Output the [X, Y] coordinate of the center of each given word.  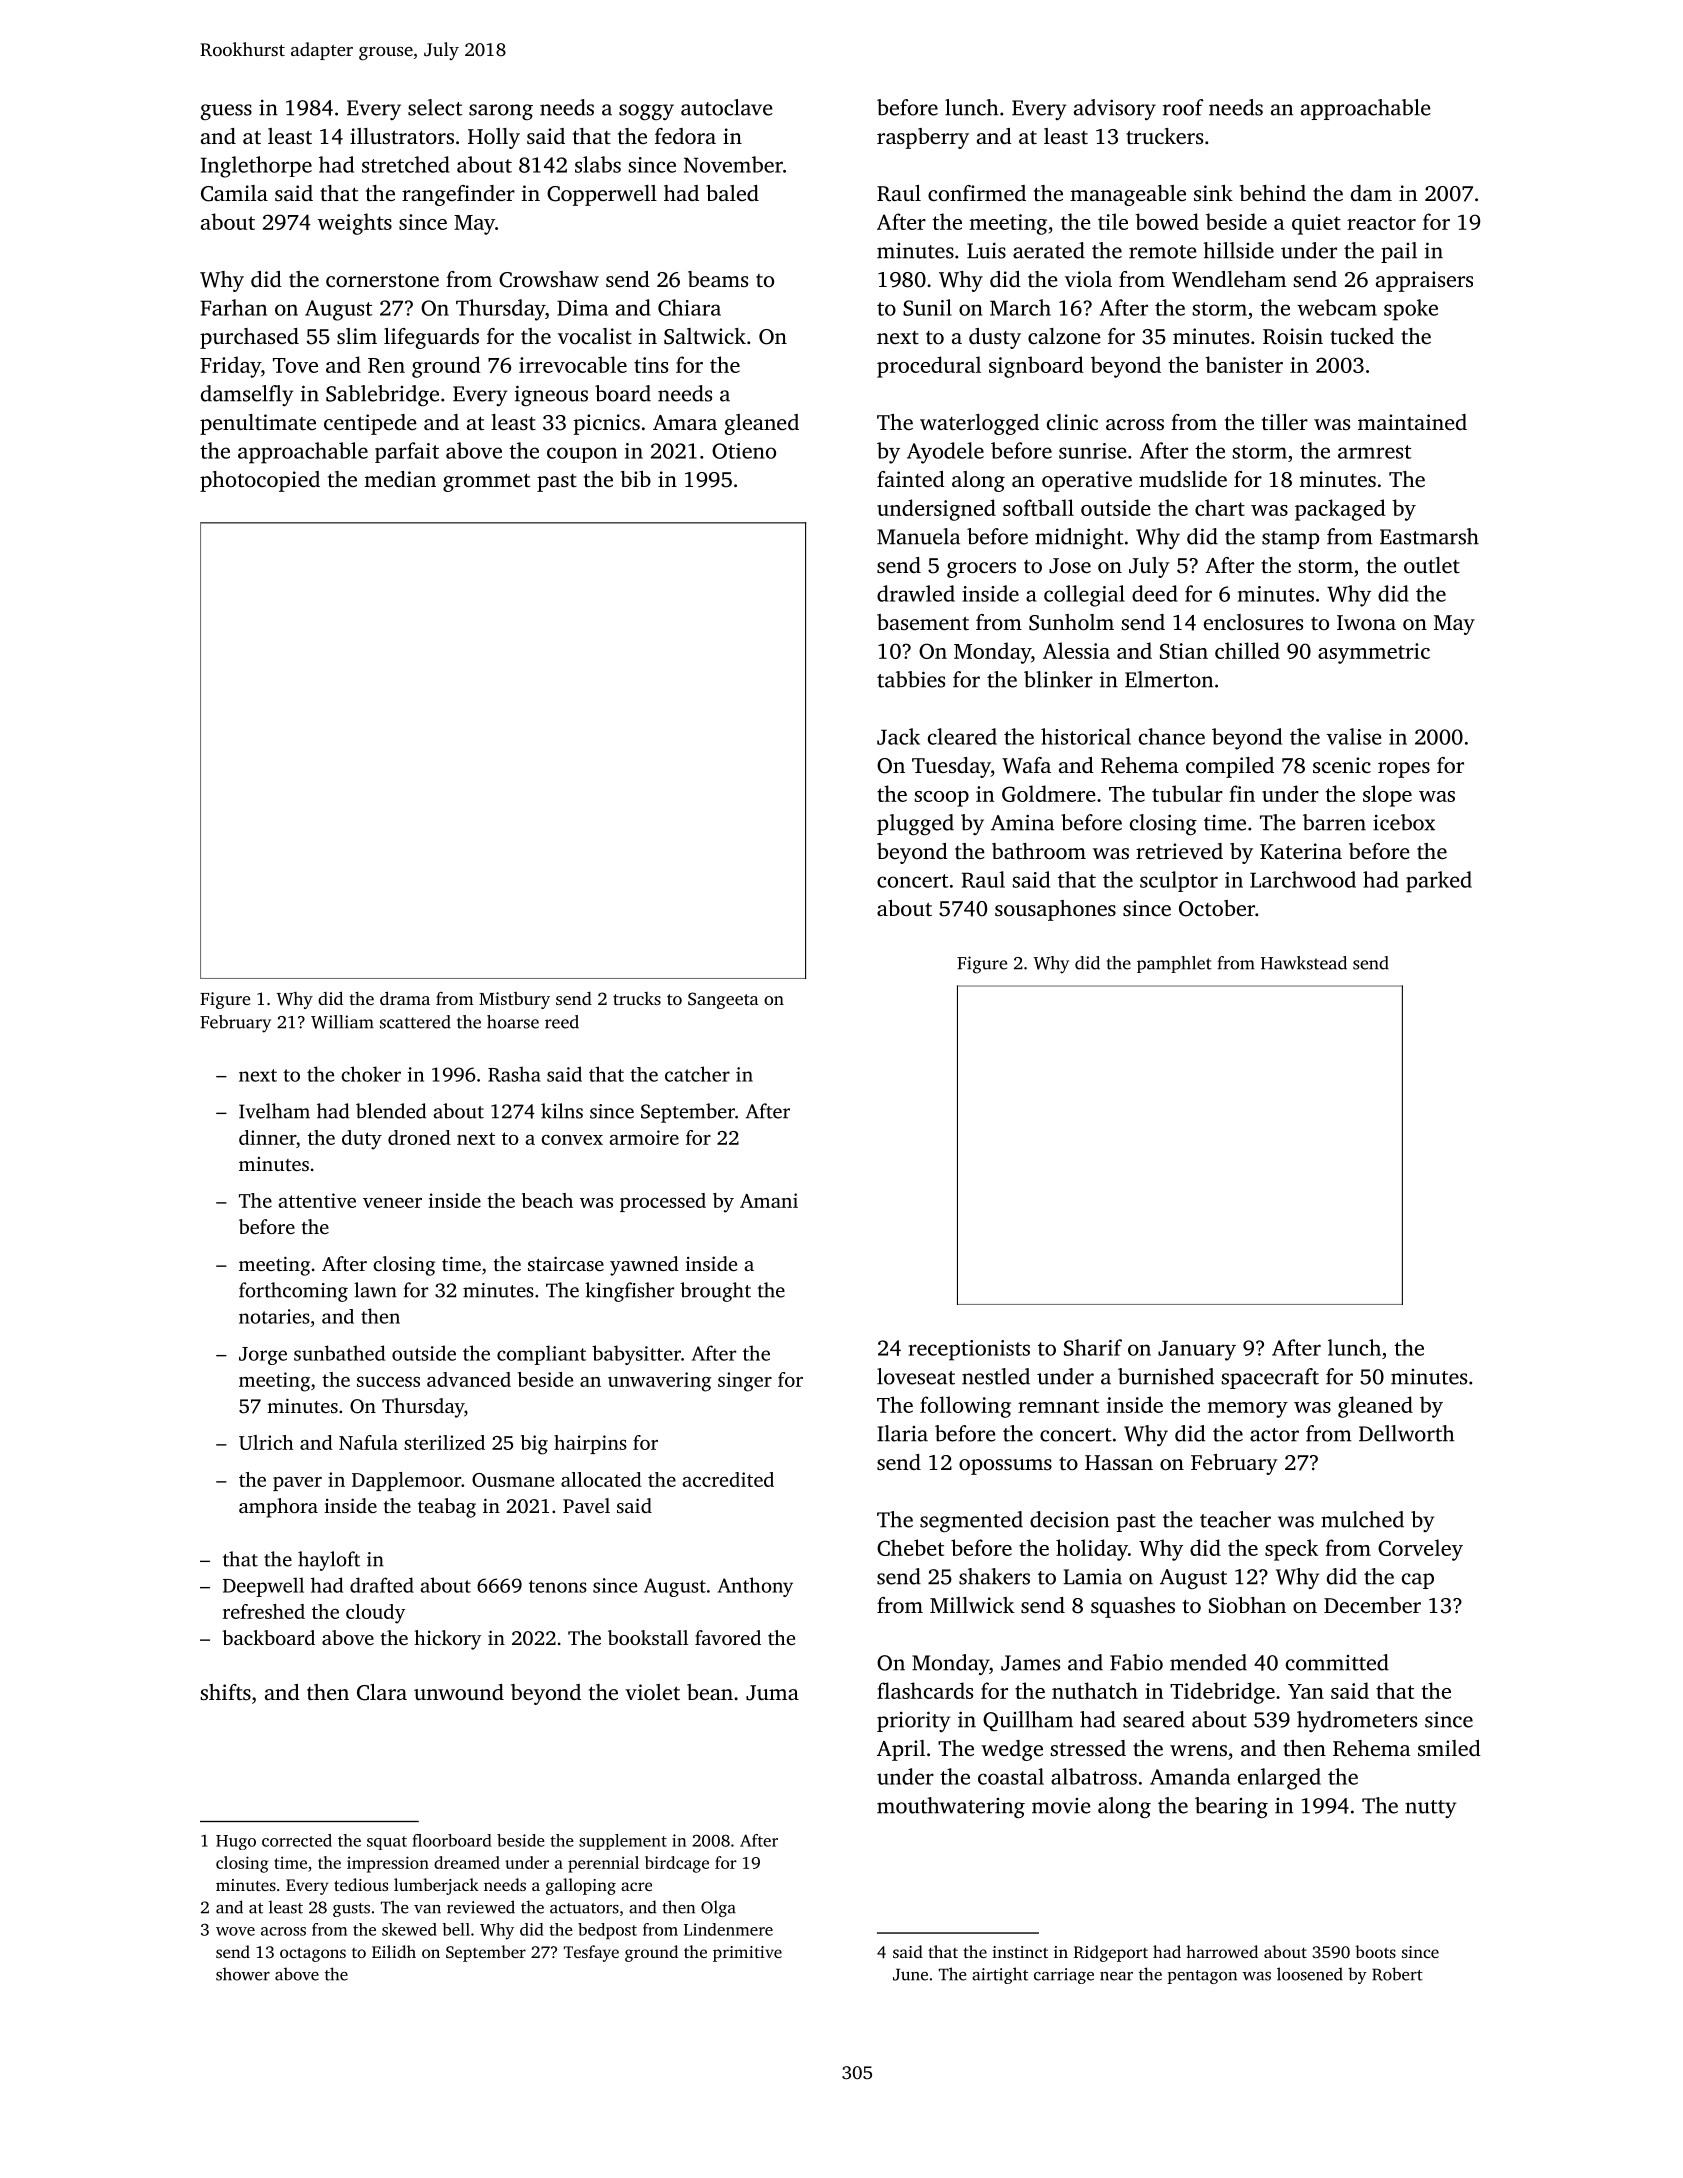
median [400, 479]
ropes [1404, 770]
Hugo [236, 1842]
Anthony [755, 1587]
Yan [1306, 1691]
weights [355, 224]
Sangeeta [723, 1000]
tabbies [911, 679]
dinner [267, 1137]
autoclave [727, 107]
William [342, 1022]
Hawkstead [1304, 963]
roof [1183, 107]
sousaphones [1055, 910]
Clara [382, 1692]
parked [1439, 882]
